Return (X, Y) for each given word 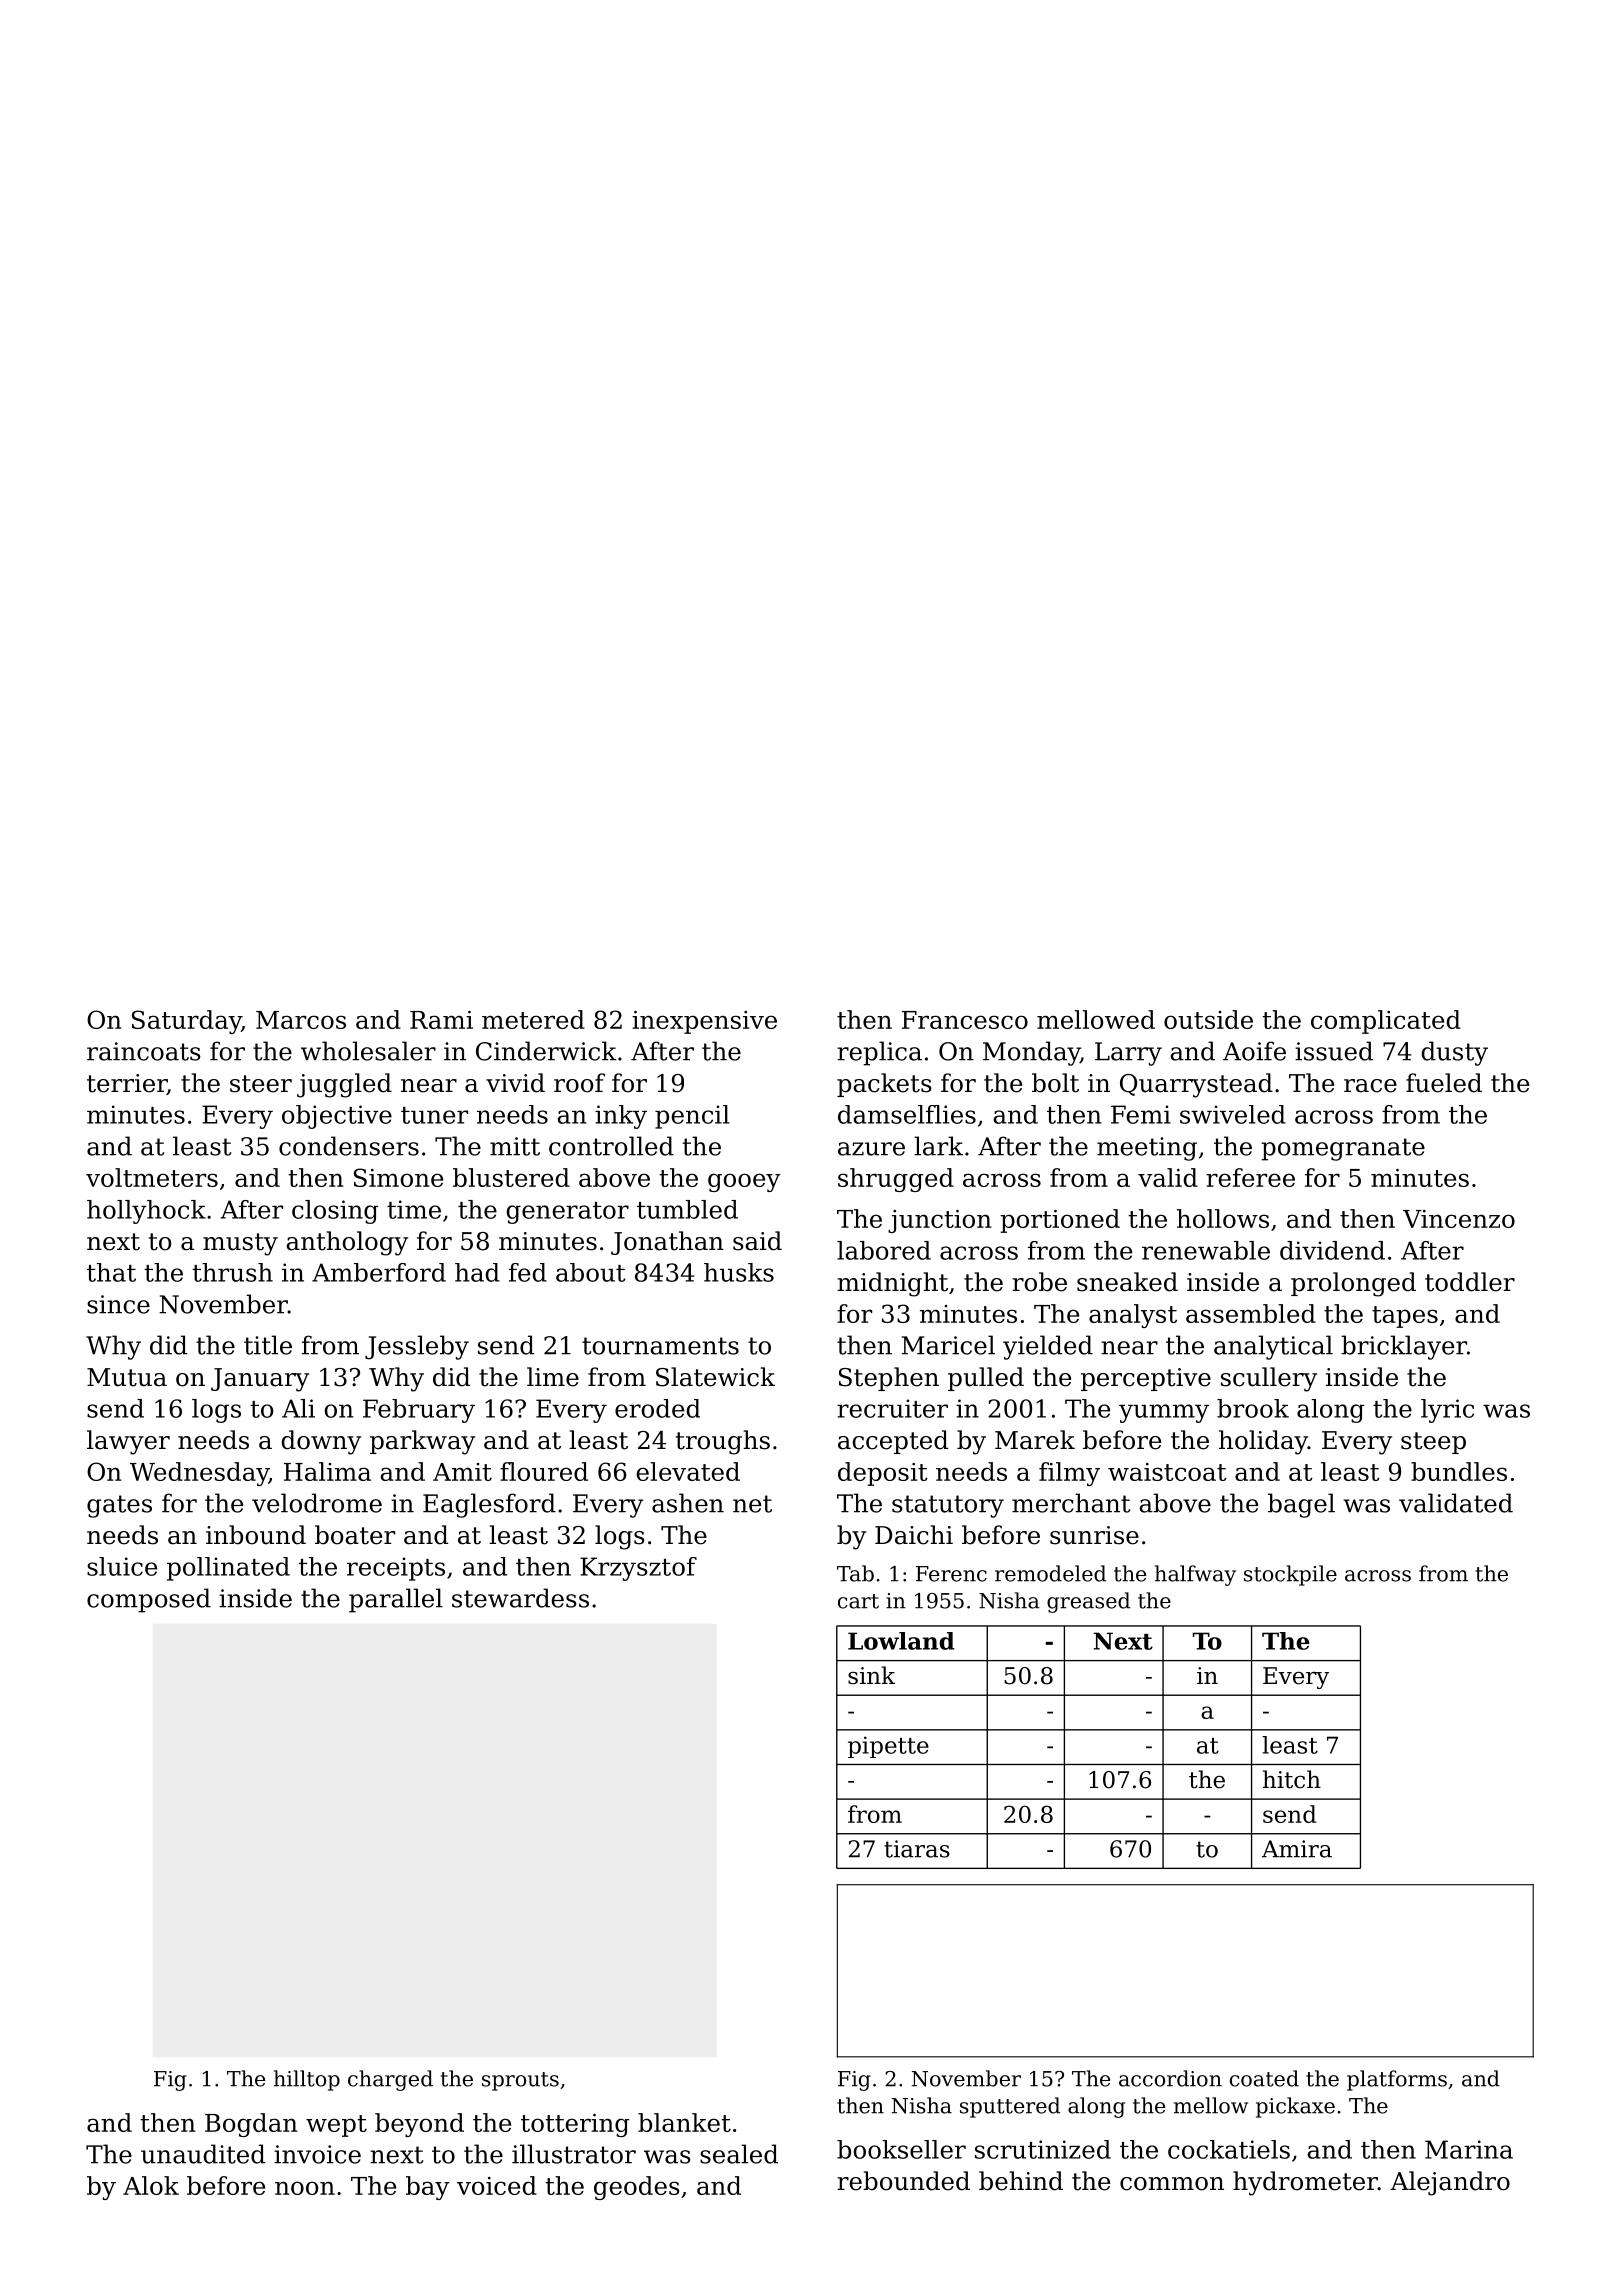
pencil (692, 1117)
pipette (888, 1747)
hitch (1292, 1779)
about (590, 1272)
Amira (1297, 1849)
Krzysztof (638, 1569)
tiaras (917, 1849)
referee (1250, 1177)
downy (321, 1442)
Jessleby (417, 1347)
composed (149, 1600)
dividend (1332, 1250)
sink (871, 1675)
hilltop (307, 2080)
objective (337, 1117)
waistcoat (1167, 1472)
